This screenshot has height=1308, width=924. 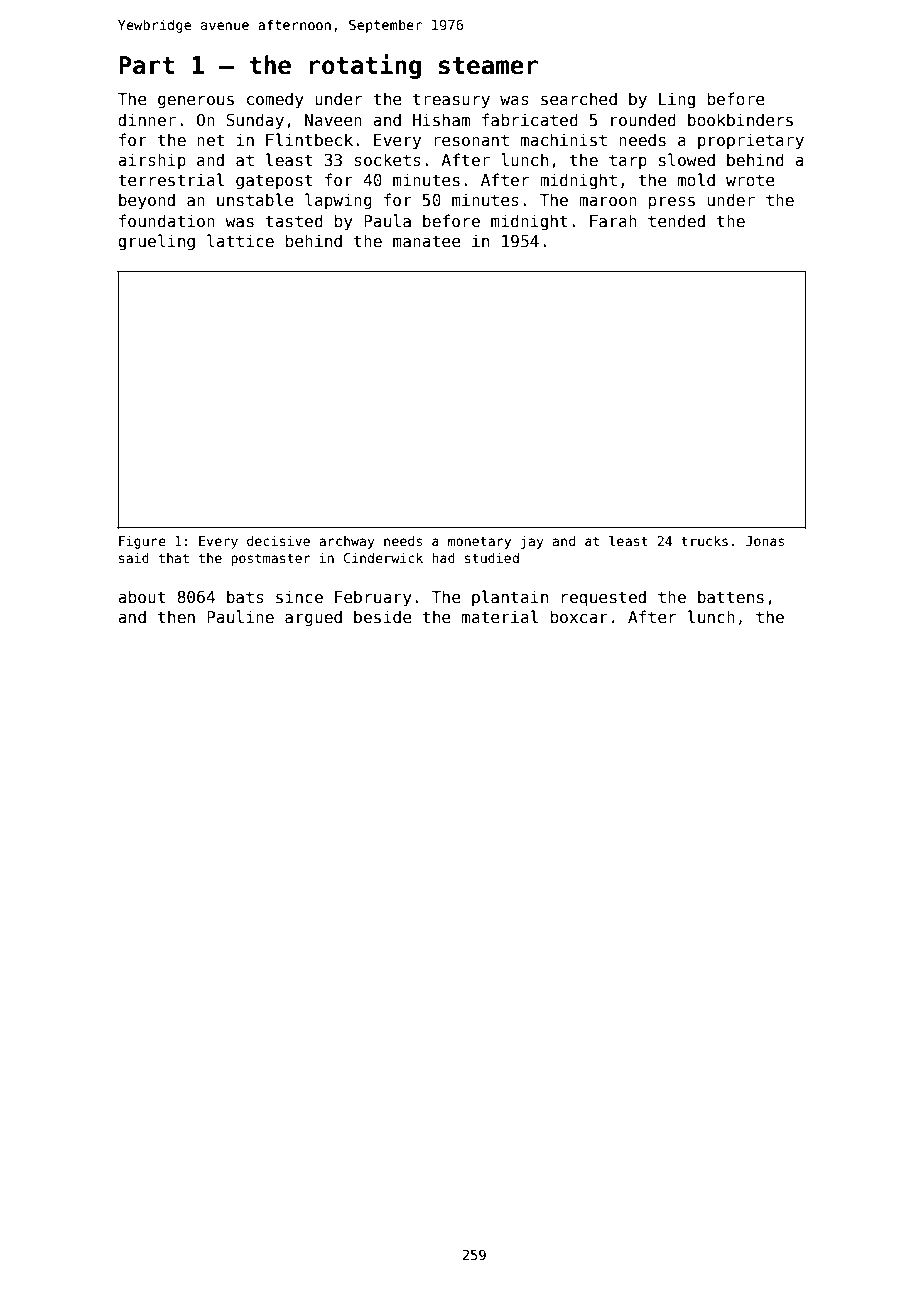 What do you see at coordinates (704, 541) in the screenshot?
I see `trucks` at bounding box center [704, 541].
